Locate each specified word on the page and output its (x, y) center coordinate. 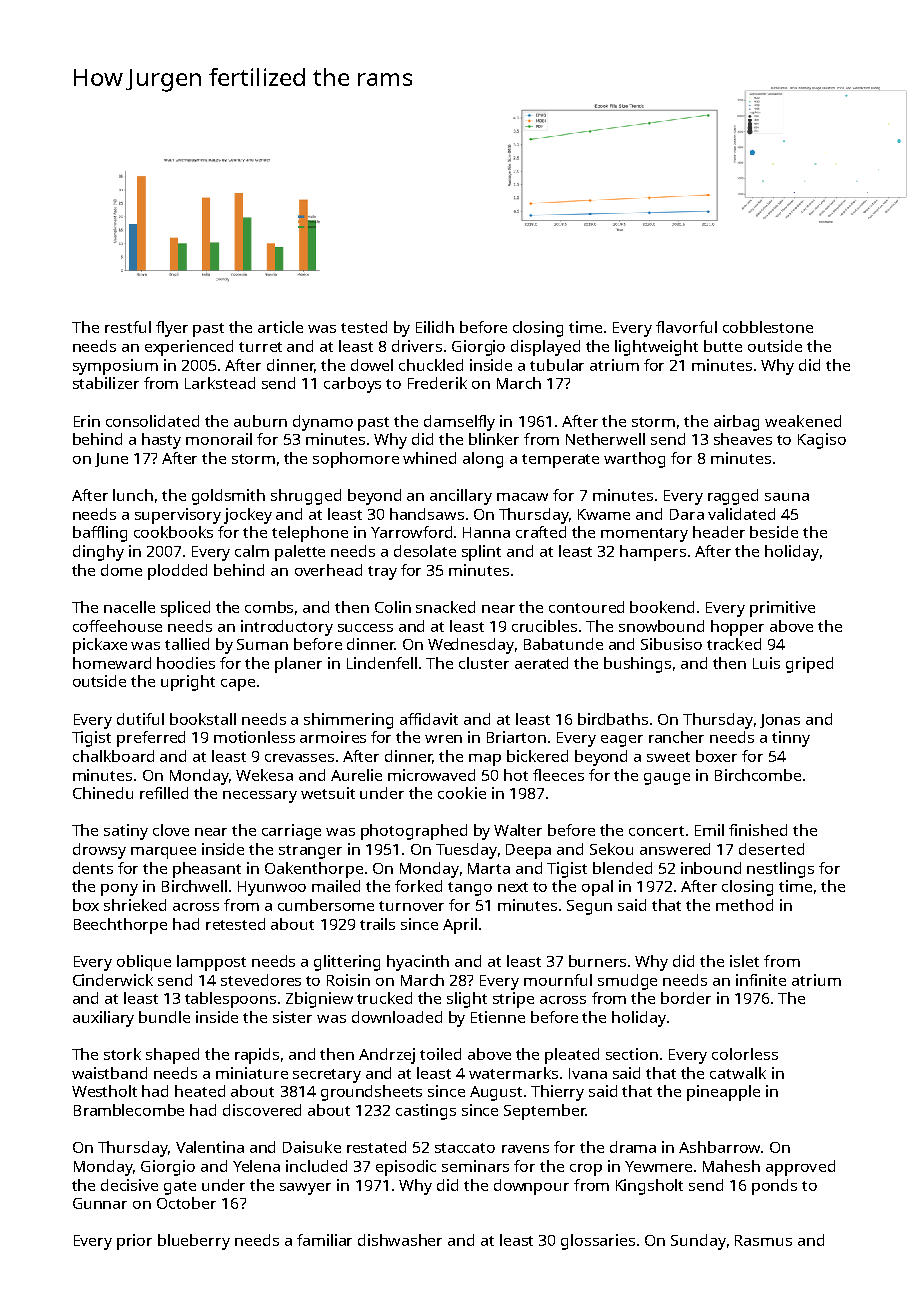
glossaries (598, 1242)
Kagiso (822, 441)
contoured (586, 607)
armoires (333, 737)
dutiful (140, 719)
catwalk (738, 1073)
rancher (676, 737)
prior (134, 1242)
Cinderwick (113, 980)
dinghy (98, 553)
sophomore (356, 460)
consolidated (152, 421)
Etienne (498, 1017)
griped (809, 665)
